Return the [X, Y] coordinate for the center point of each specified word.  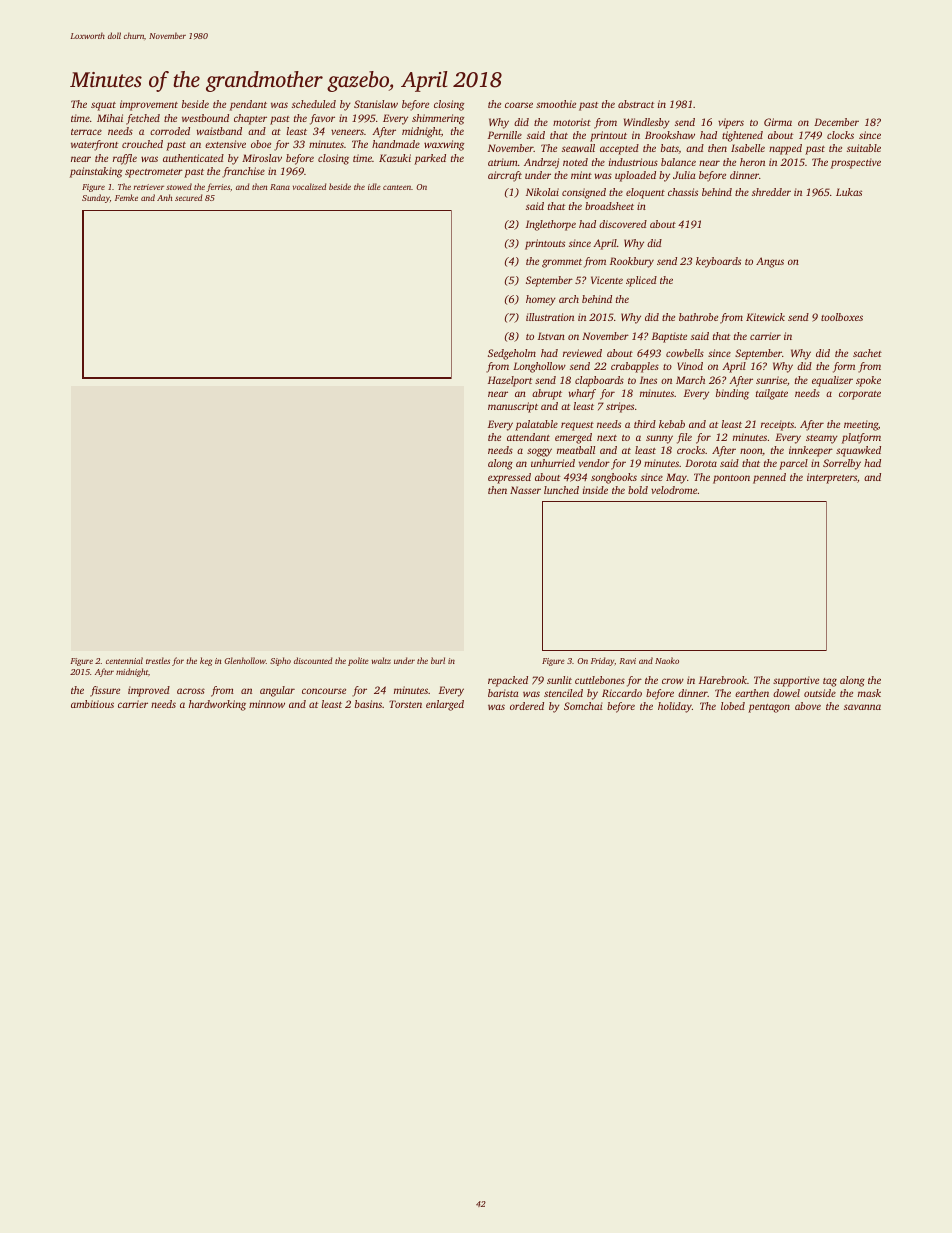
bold [638, 490]
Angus [770, 262]
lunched [561, 490]
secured [188, 197]
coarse [519, 105]
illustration [550, 317]
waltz [381, 660]
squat [103, 106]
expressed [509, 478]
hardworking [217, 705]
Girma [778, 122]
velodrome [674, 490]
